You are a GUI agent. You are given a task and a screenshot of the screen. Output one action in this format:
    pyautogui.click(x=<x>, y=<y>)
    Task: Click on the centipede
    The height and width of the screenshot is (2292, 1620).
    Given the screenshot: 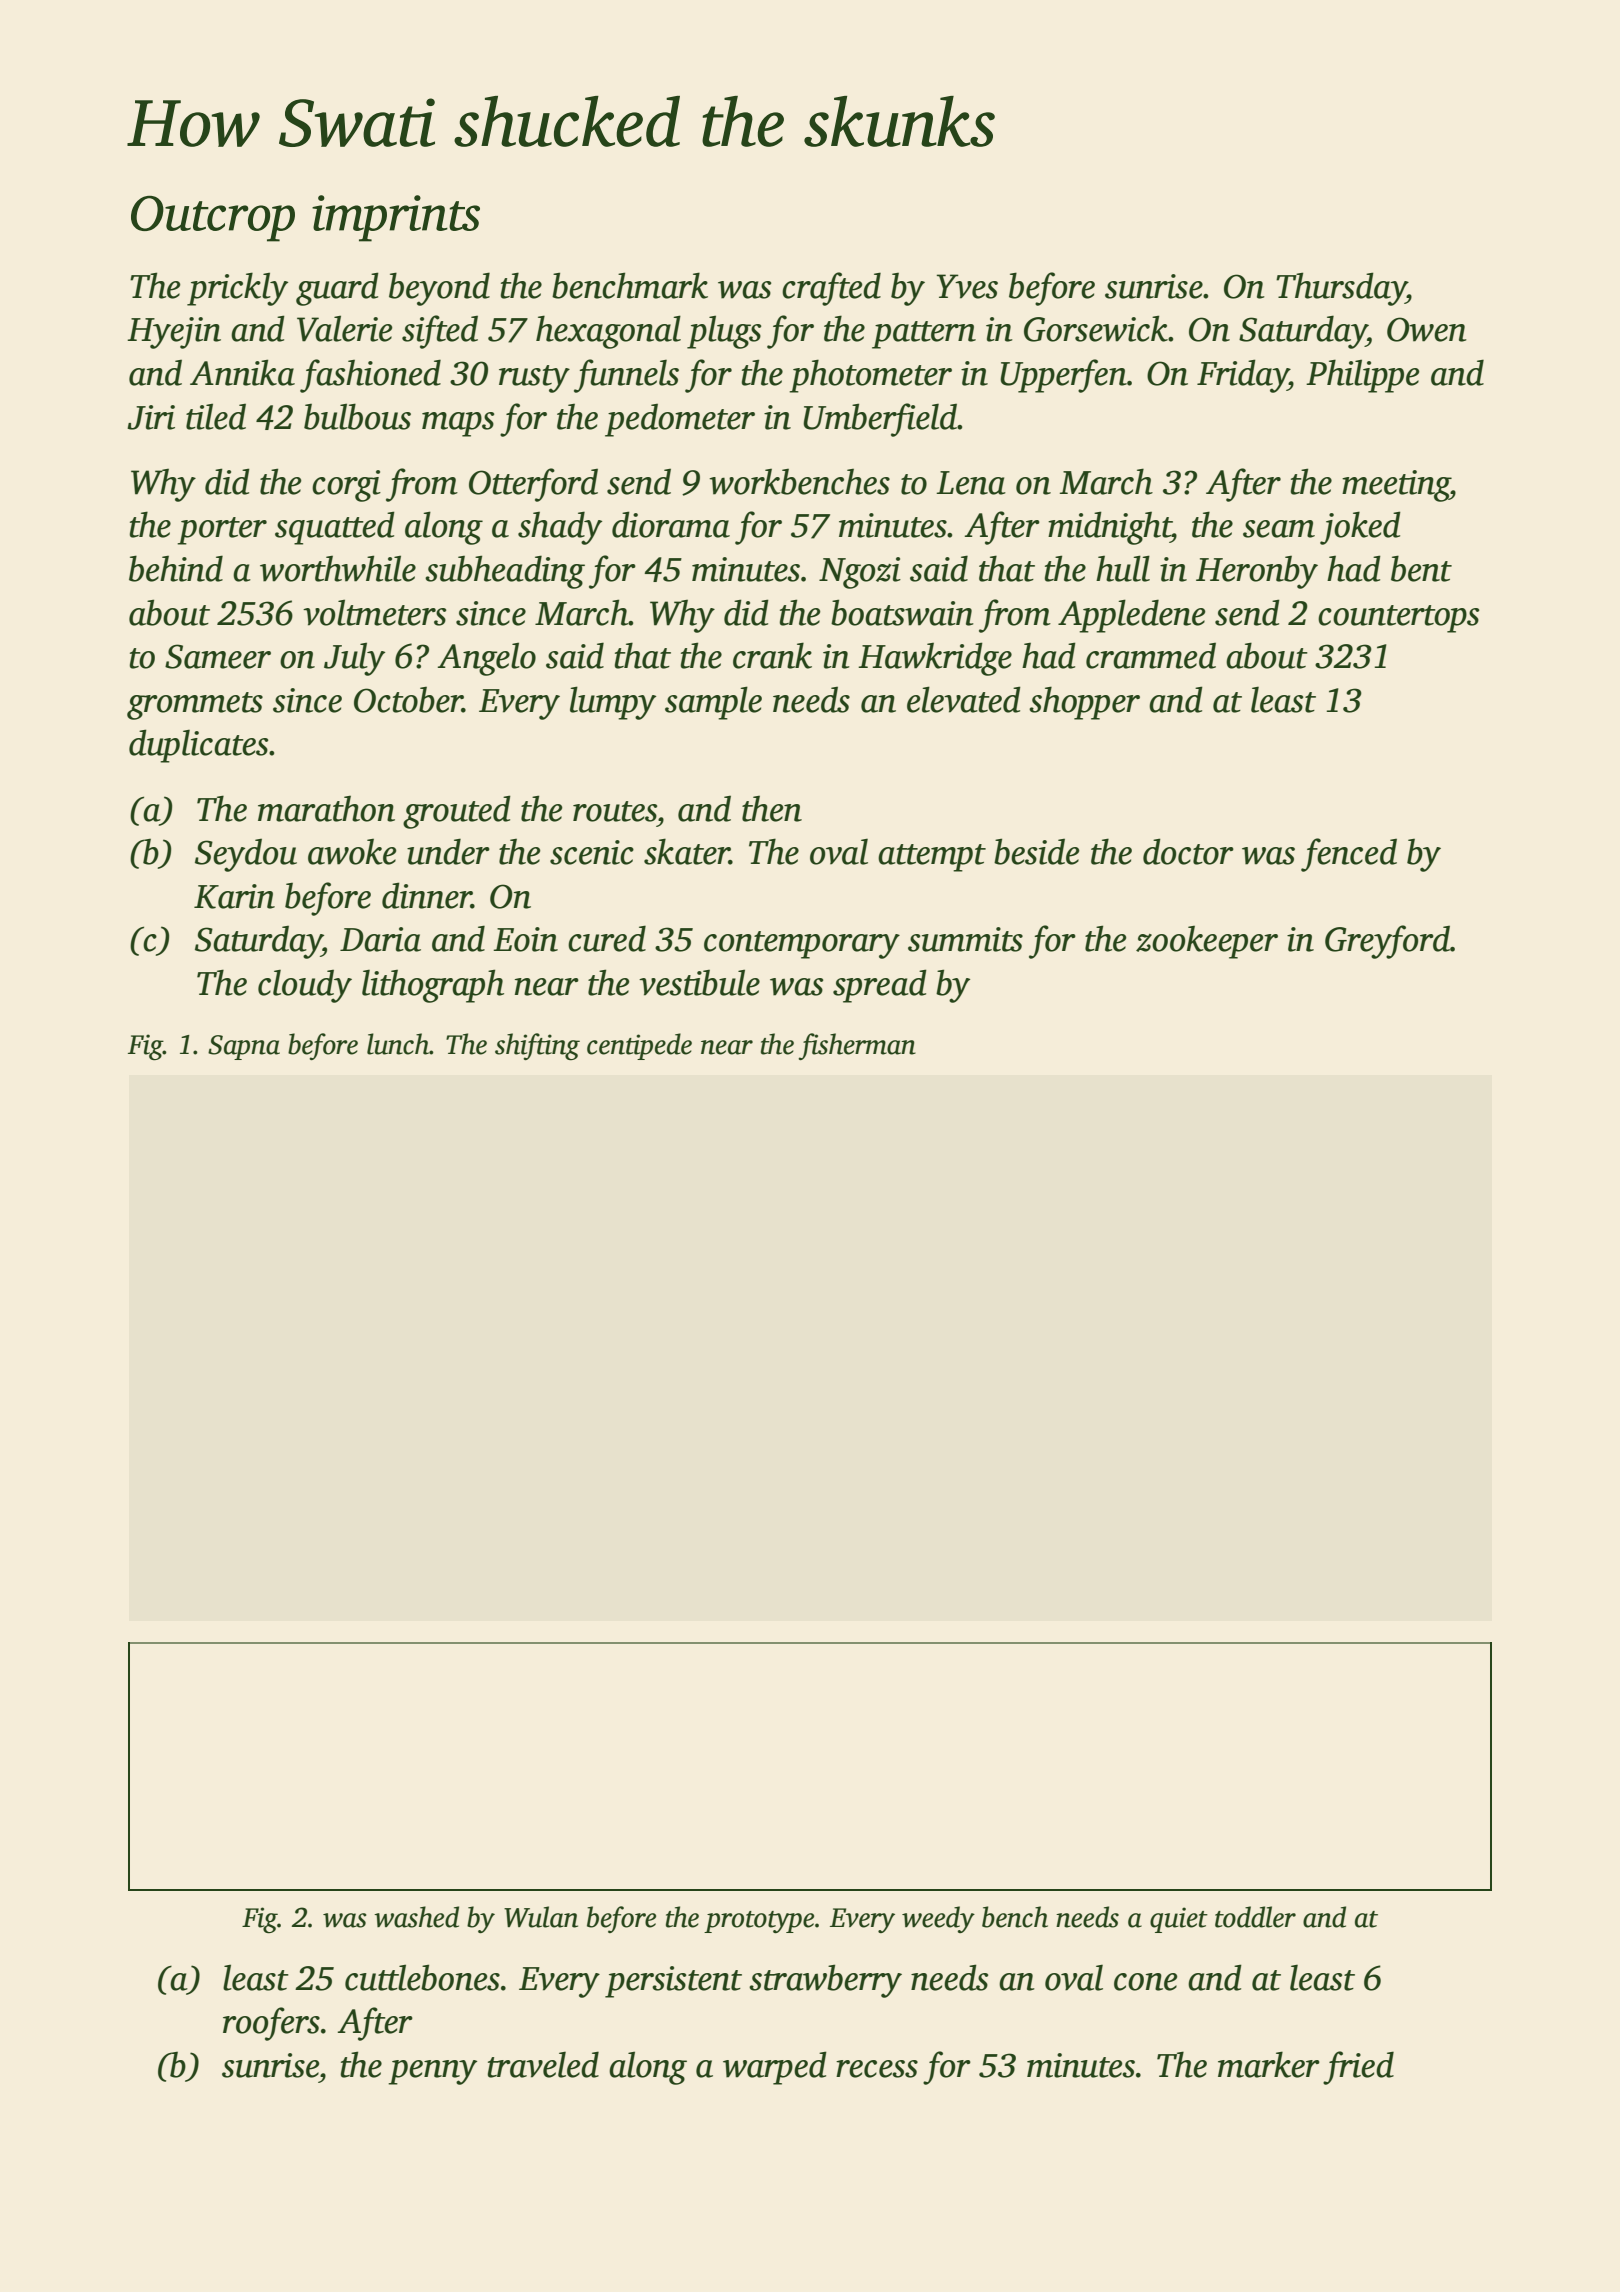 What is the action you would take?
    pyautogui.click(x=639, y=1046)
